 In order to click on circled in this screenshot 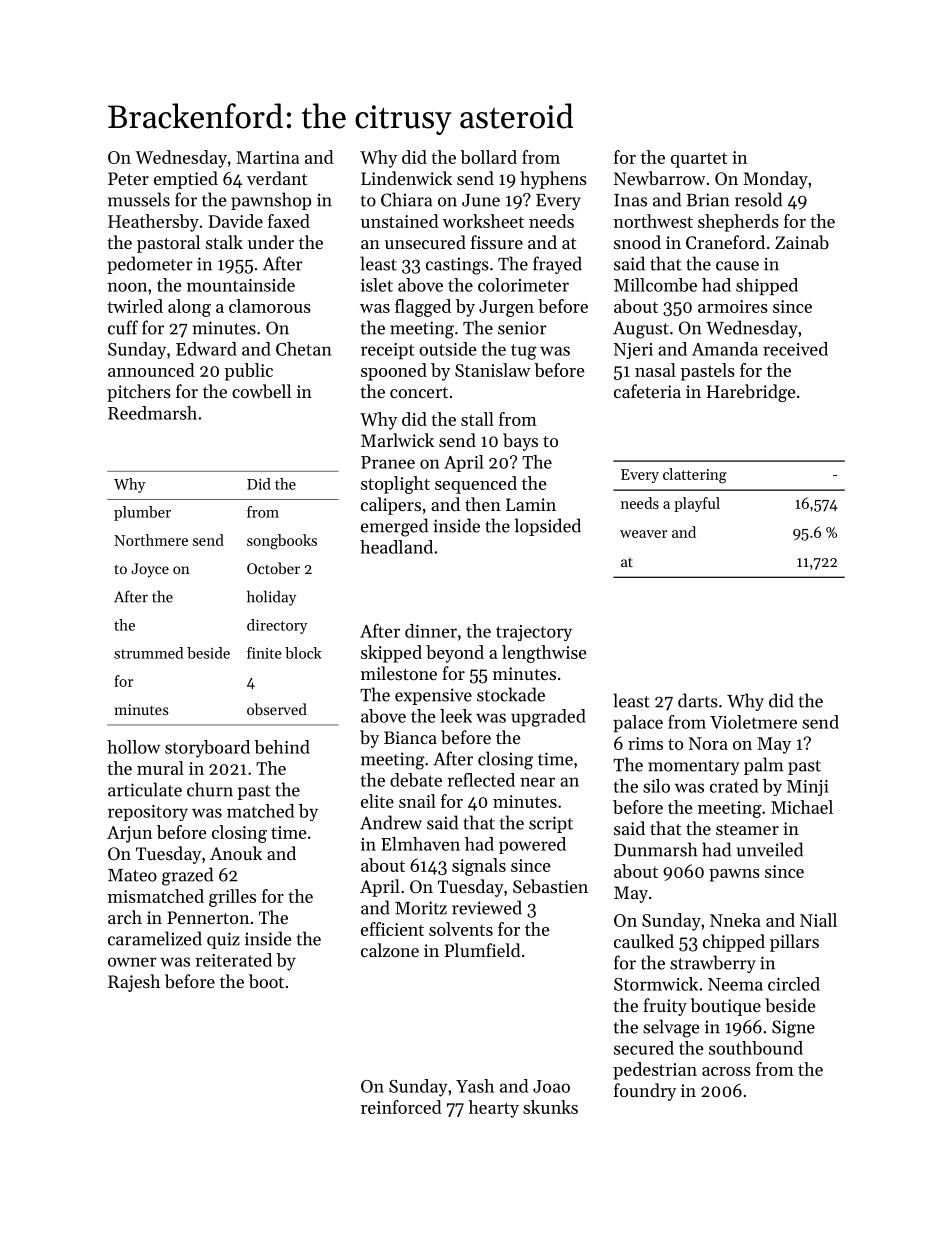, I will do `click(794, 984)`.
